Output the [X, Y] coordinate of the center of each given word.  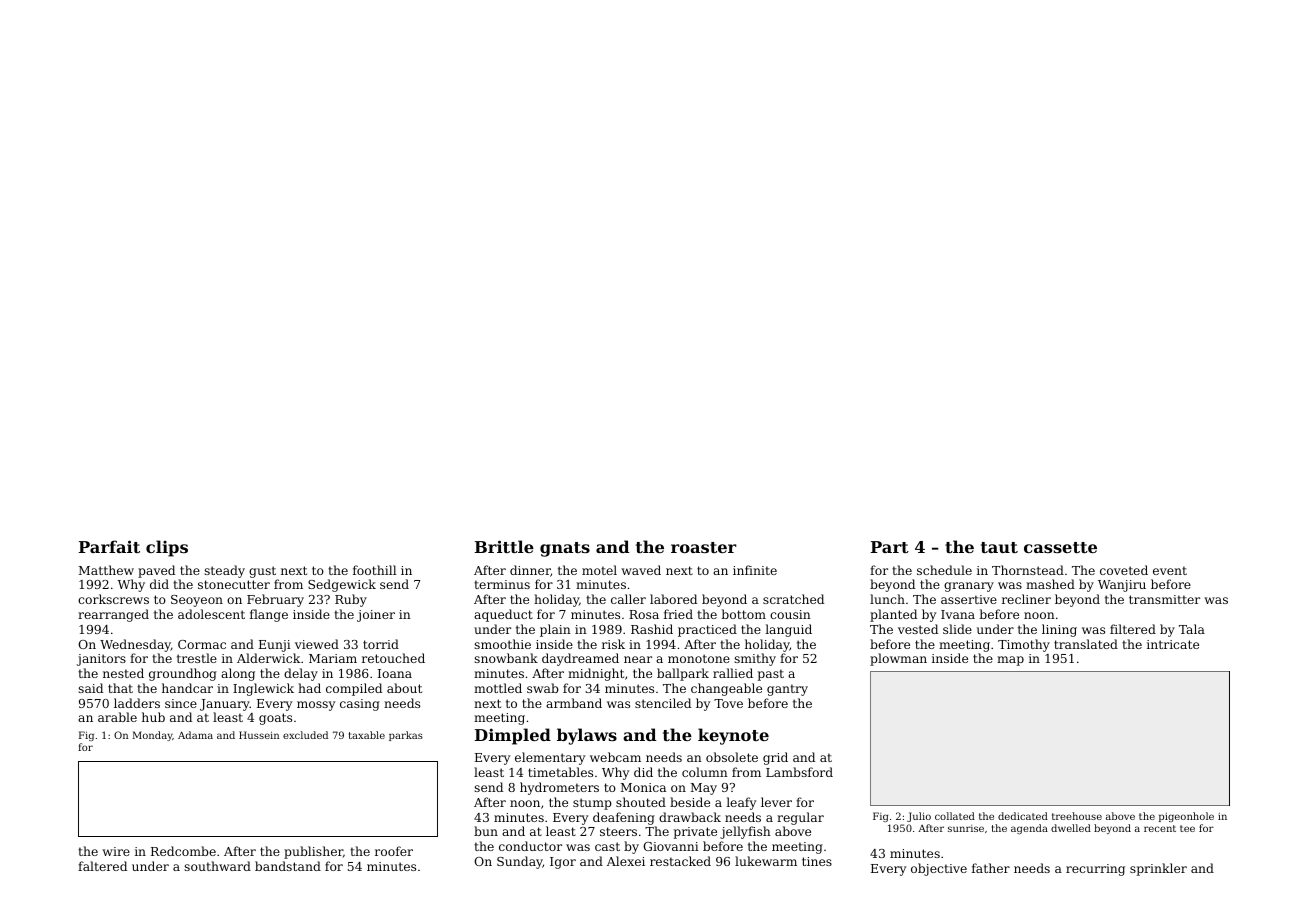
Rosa [644, 614]
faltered [102, 866]
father [991, 868]
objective [939, 869]
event [1170, 570]
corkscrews [113, 599]
